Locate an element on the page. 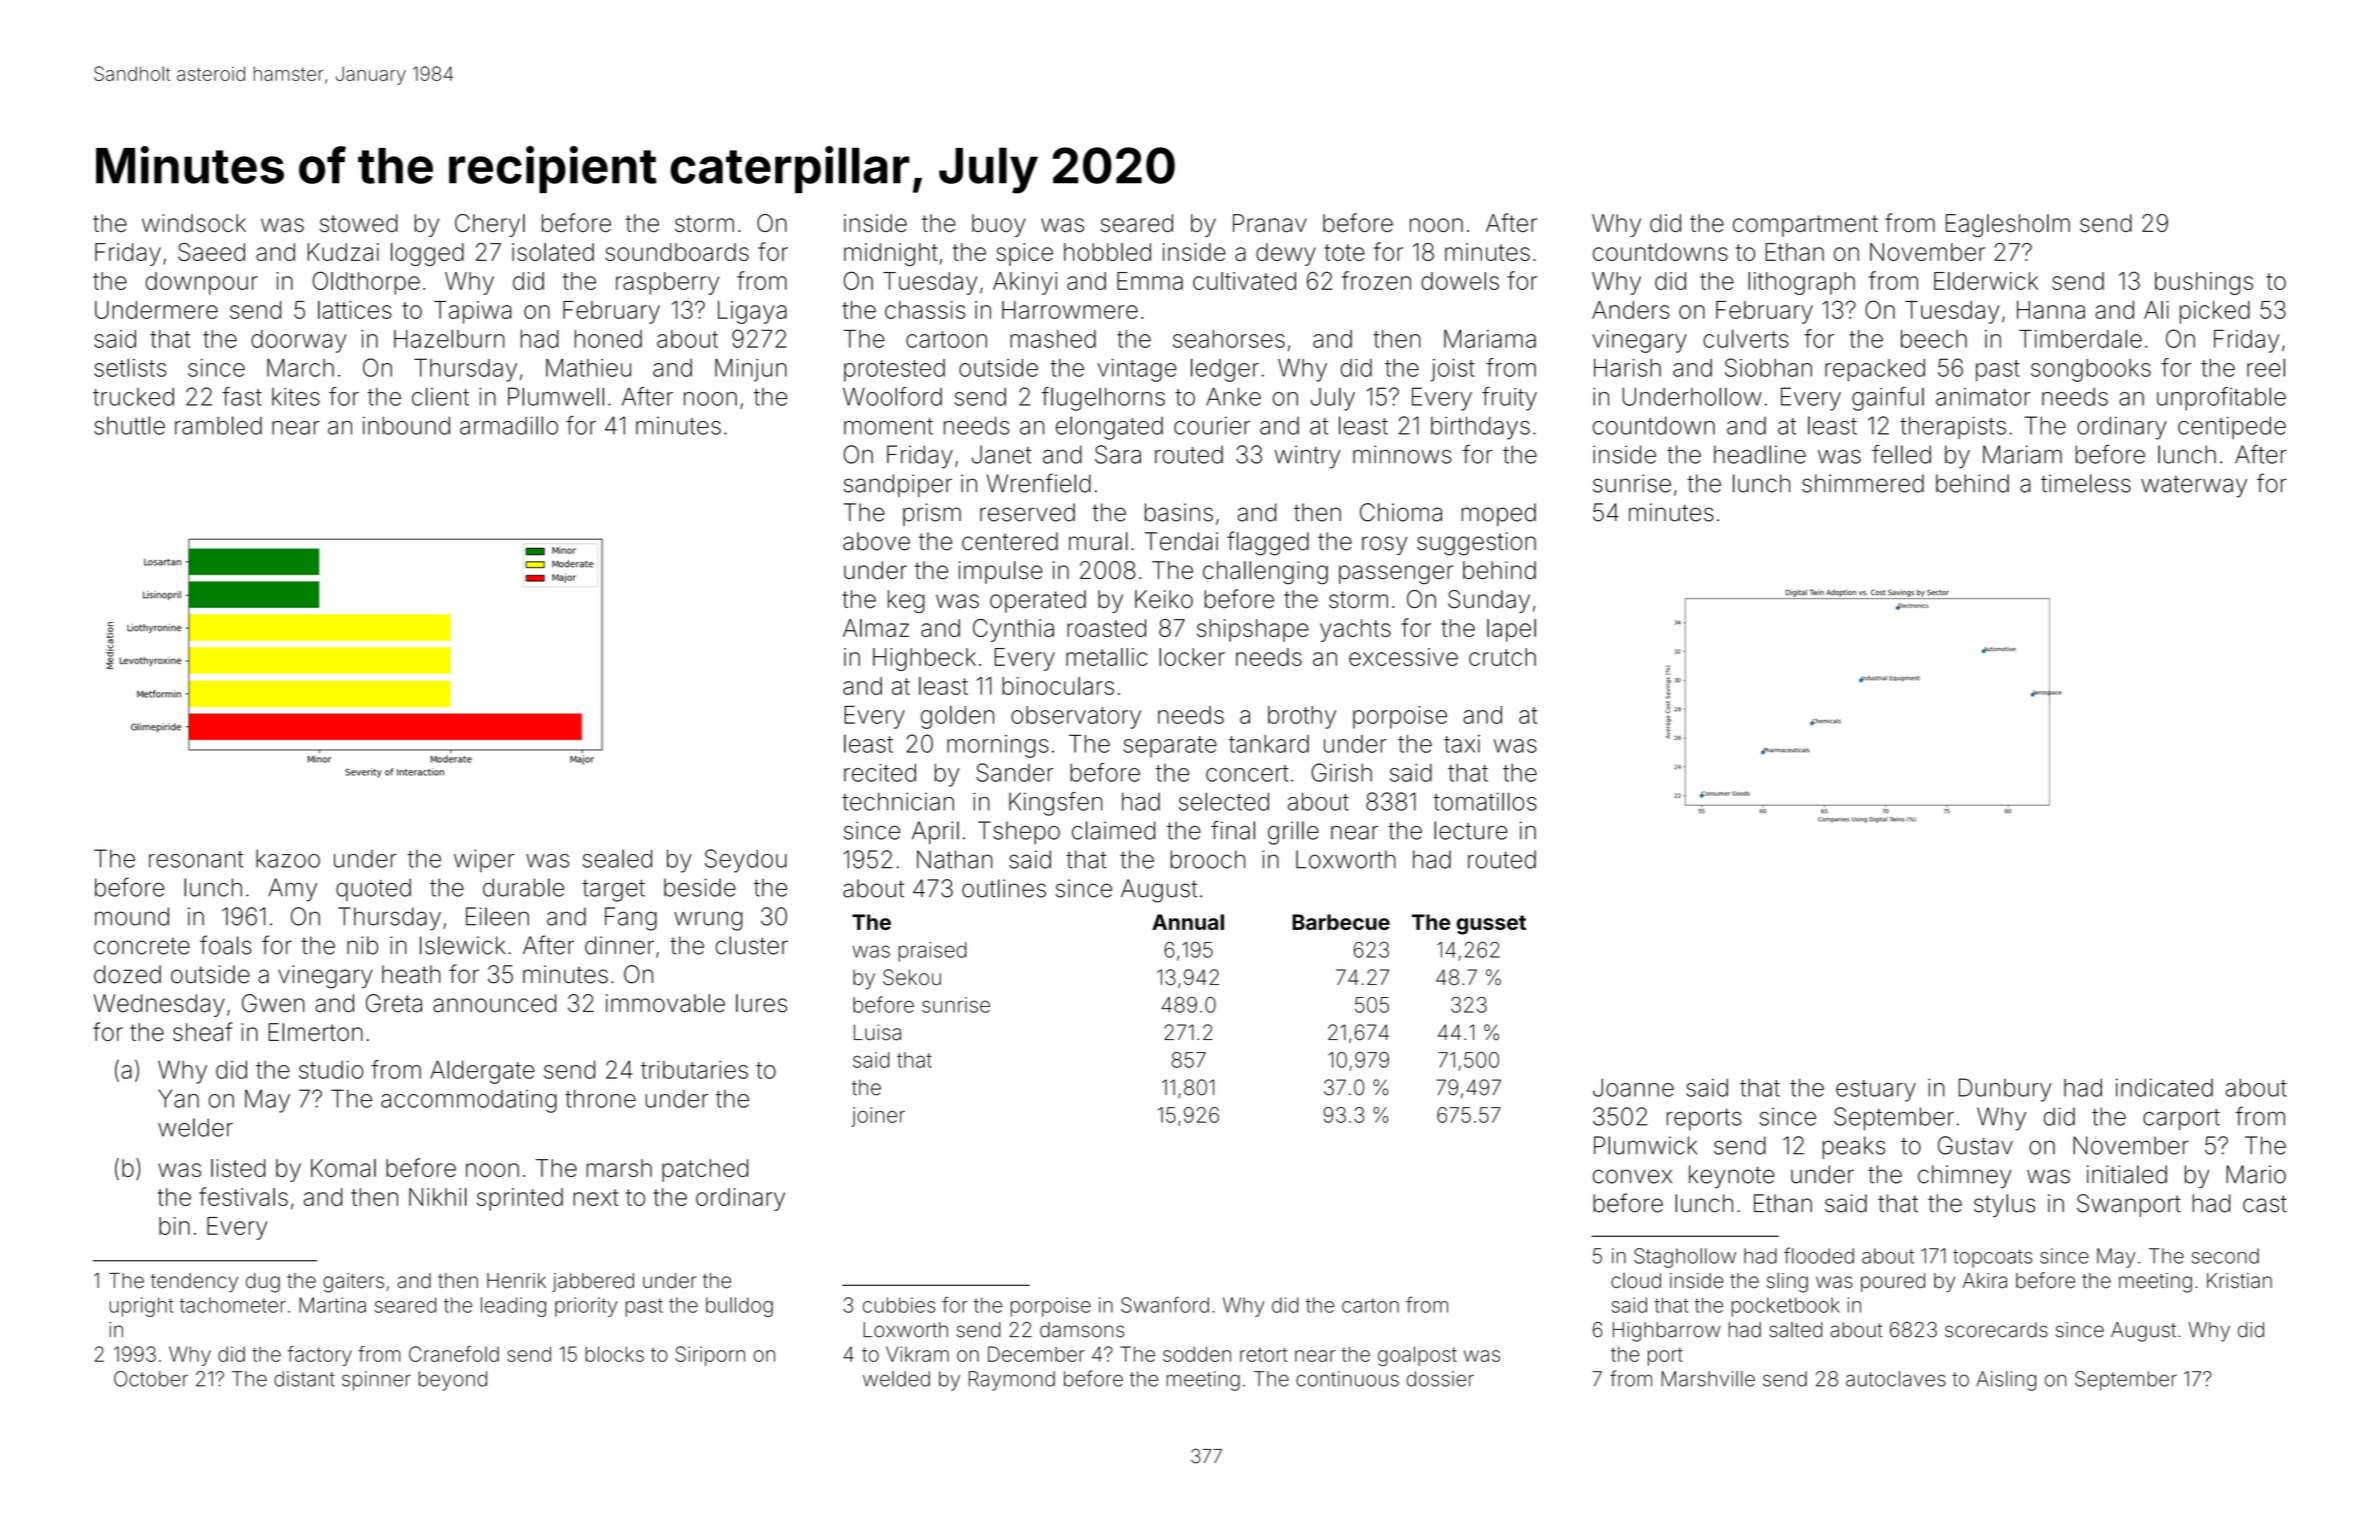 Image resolution: width=2380 pixels, height=1540 pixels. doorway is located at coordinates (299, 341).
